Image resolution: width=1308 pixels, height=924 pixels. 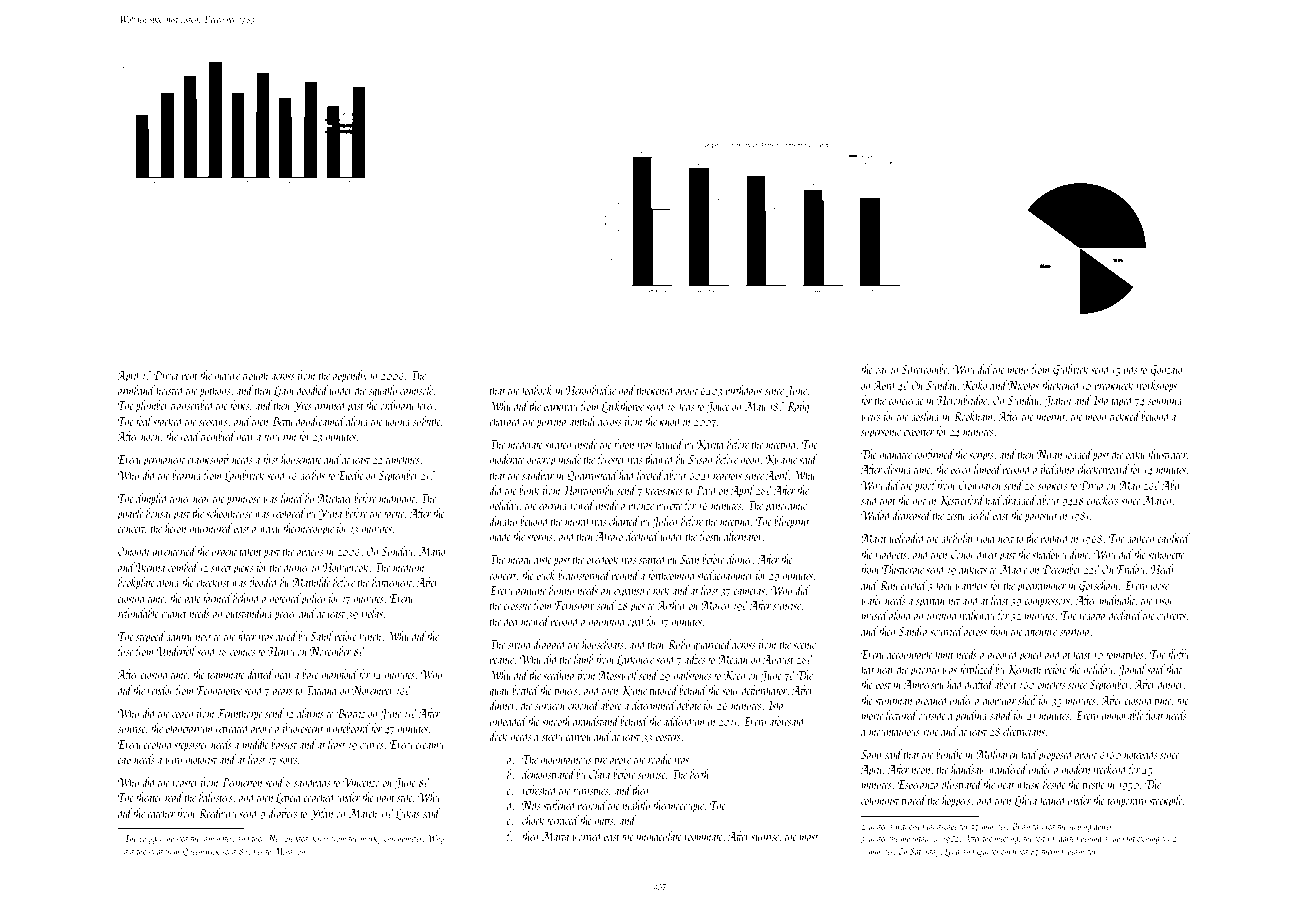 What do you see at coordinates (918, 786) in the screenshot?
I see `Esperanza` at bounding box center [918, 786].
